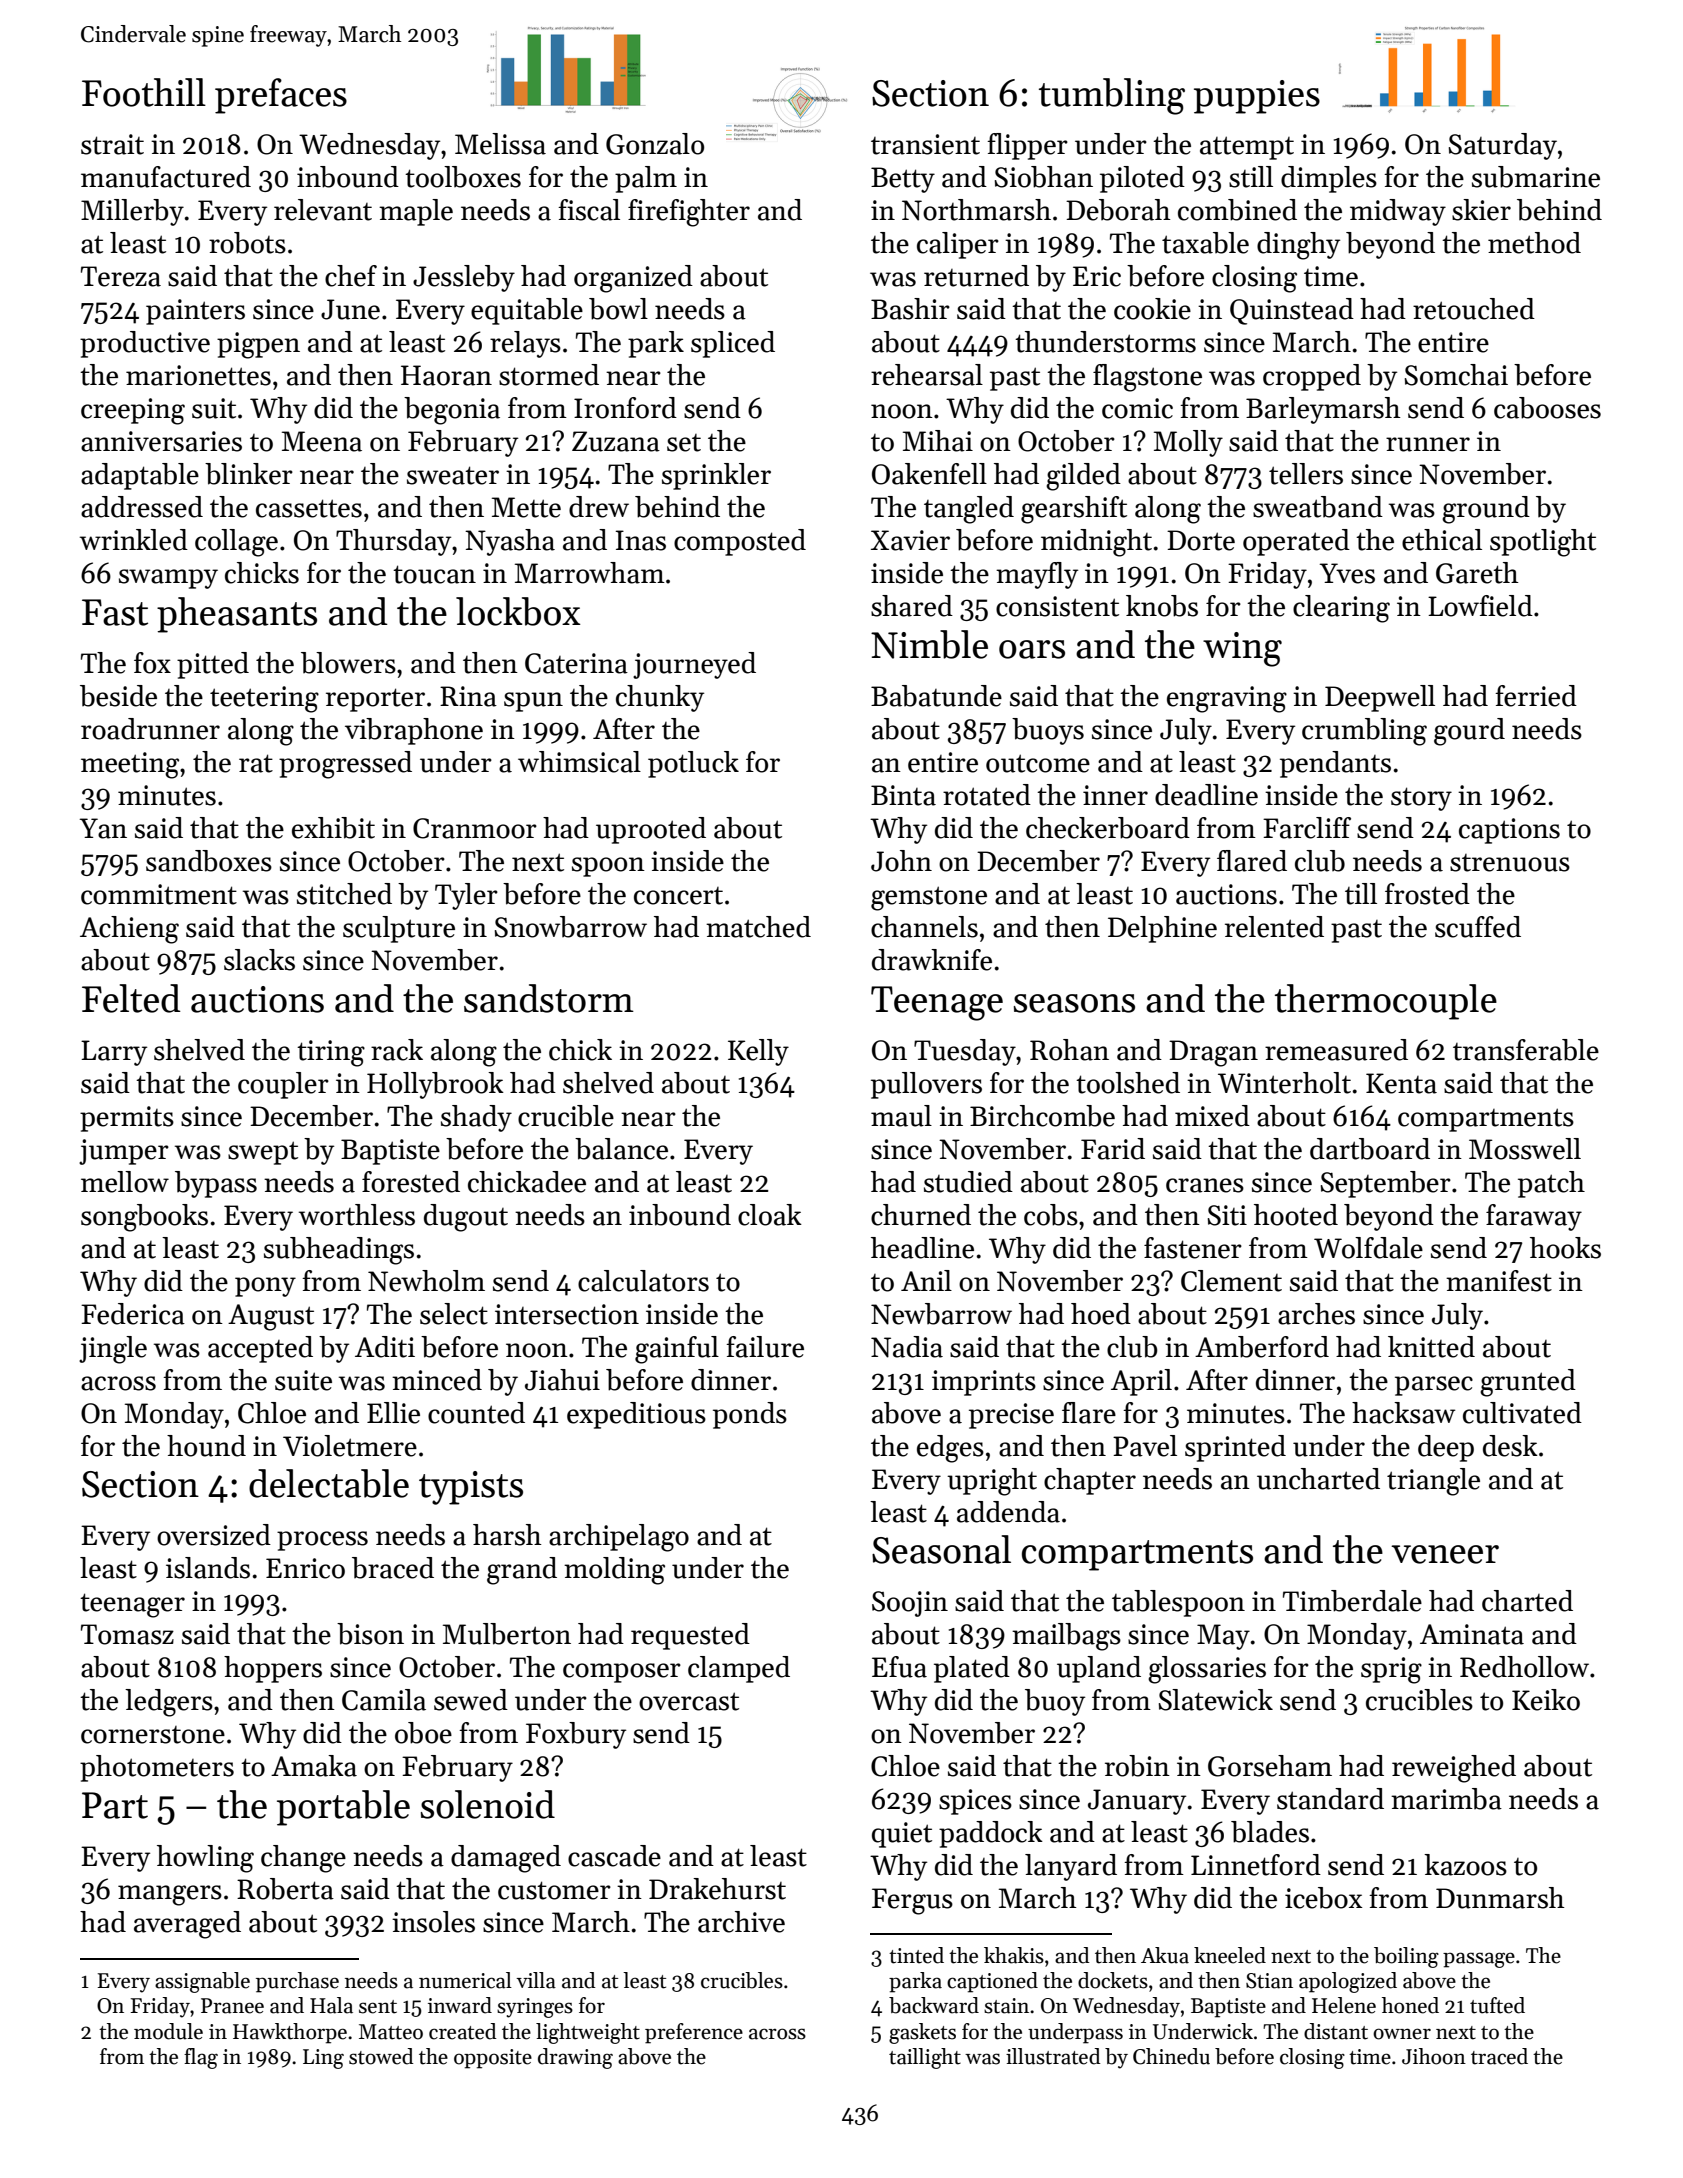 The image size is (1683, 2178). What do you see at coordinates (1524, 1667) in the image?
I see `Redhollow` at bounding box center [1524, 1667].
